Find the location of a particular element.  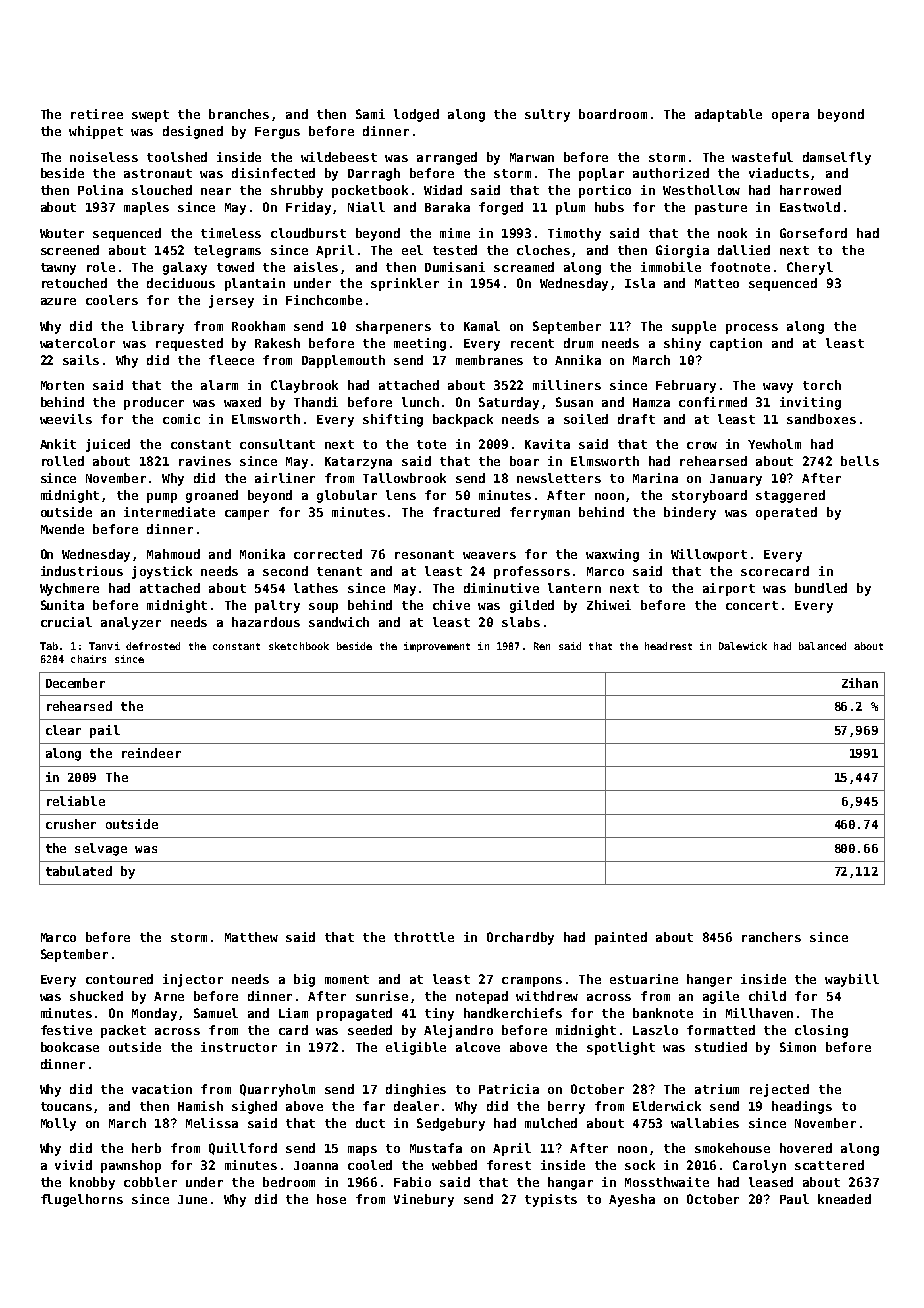

bells is located at coordinates (860, 461).
